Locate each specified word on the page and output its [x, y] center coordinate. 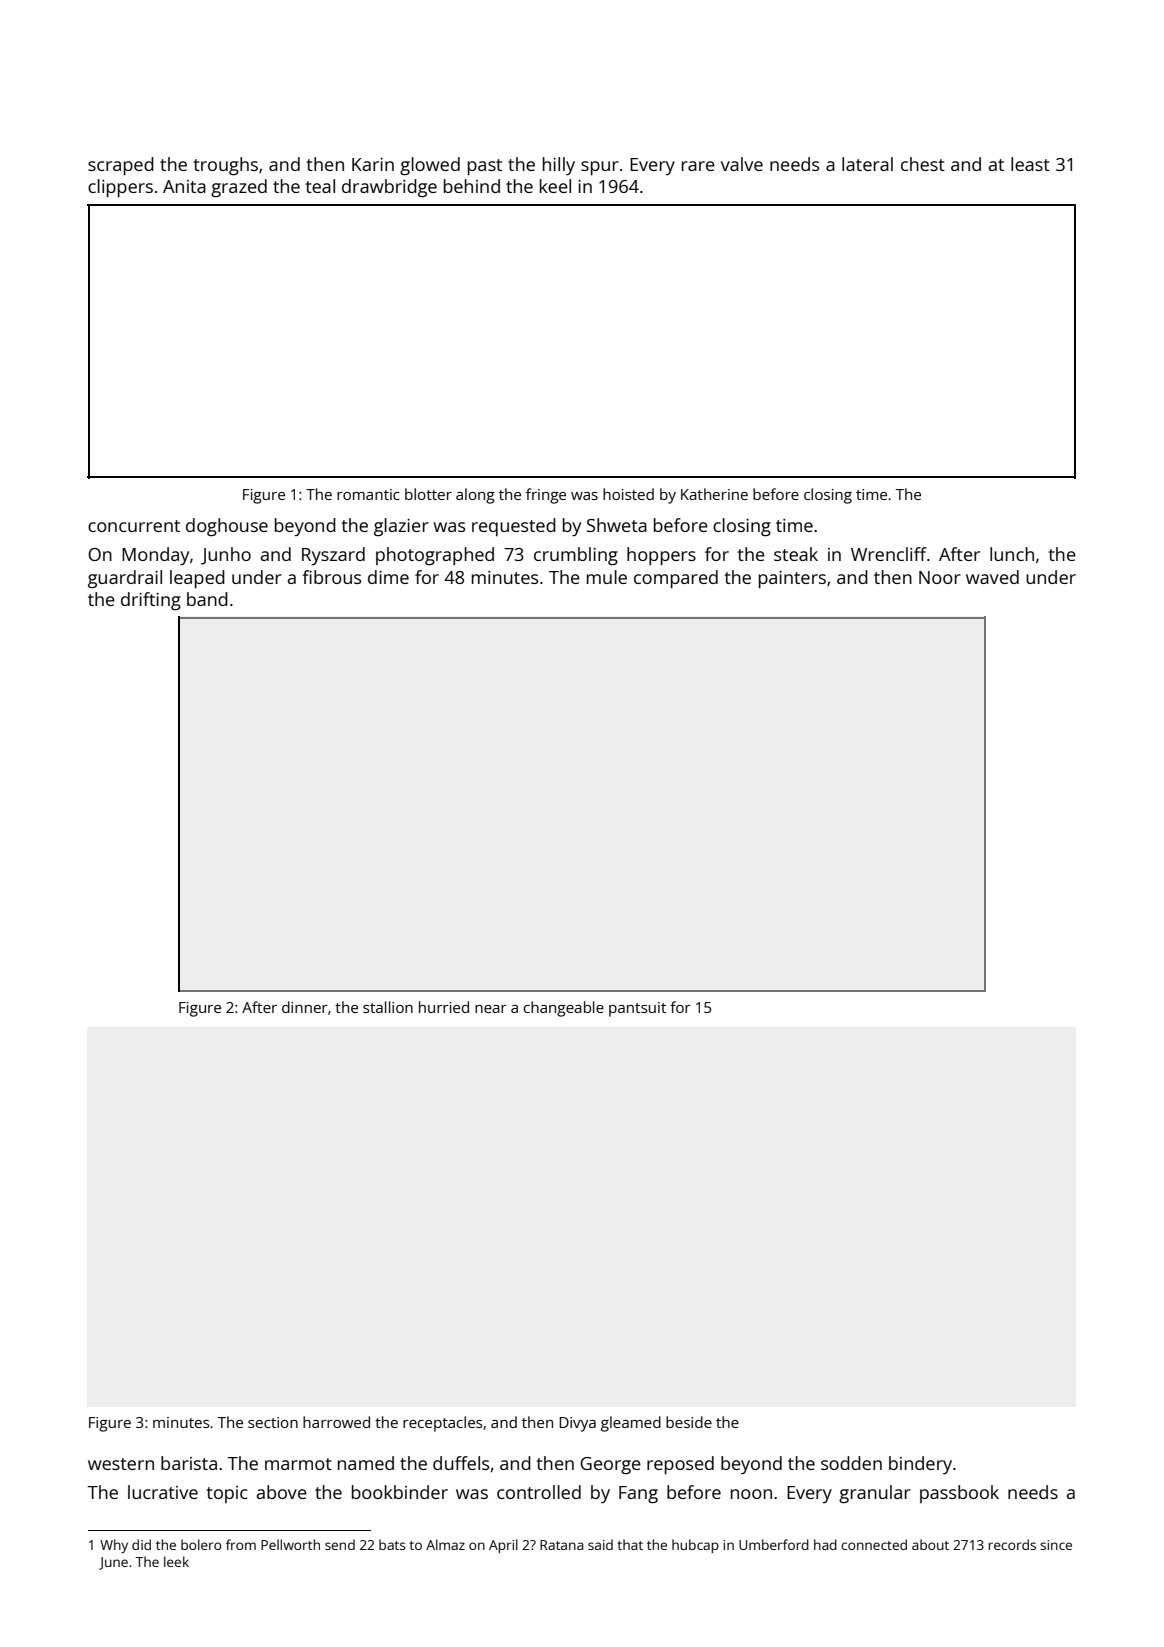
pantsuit [637, 1009]
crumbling [576, 556]
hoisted [628, 494]
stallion [388, 1007]
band [207, 599]
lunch [1012, 554]
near [491, 1009]
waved [992, 577]
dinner [305, 1007]
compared [676, 579]
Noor [940, 577]
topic [227, 1494]
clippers [120, 188]
